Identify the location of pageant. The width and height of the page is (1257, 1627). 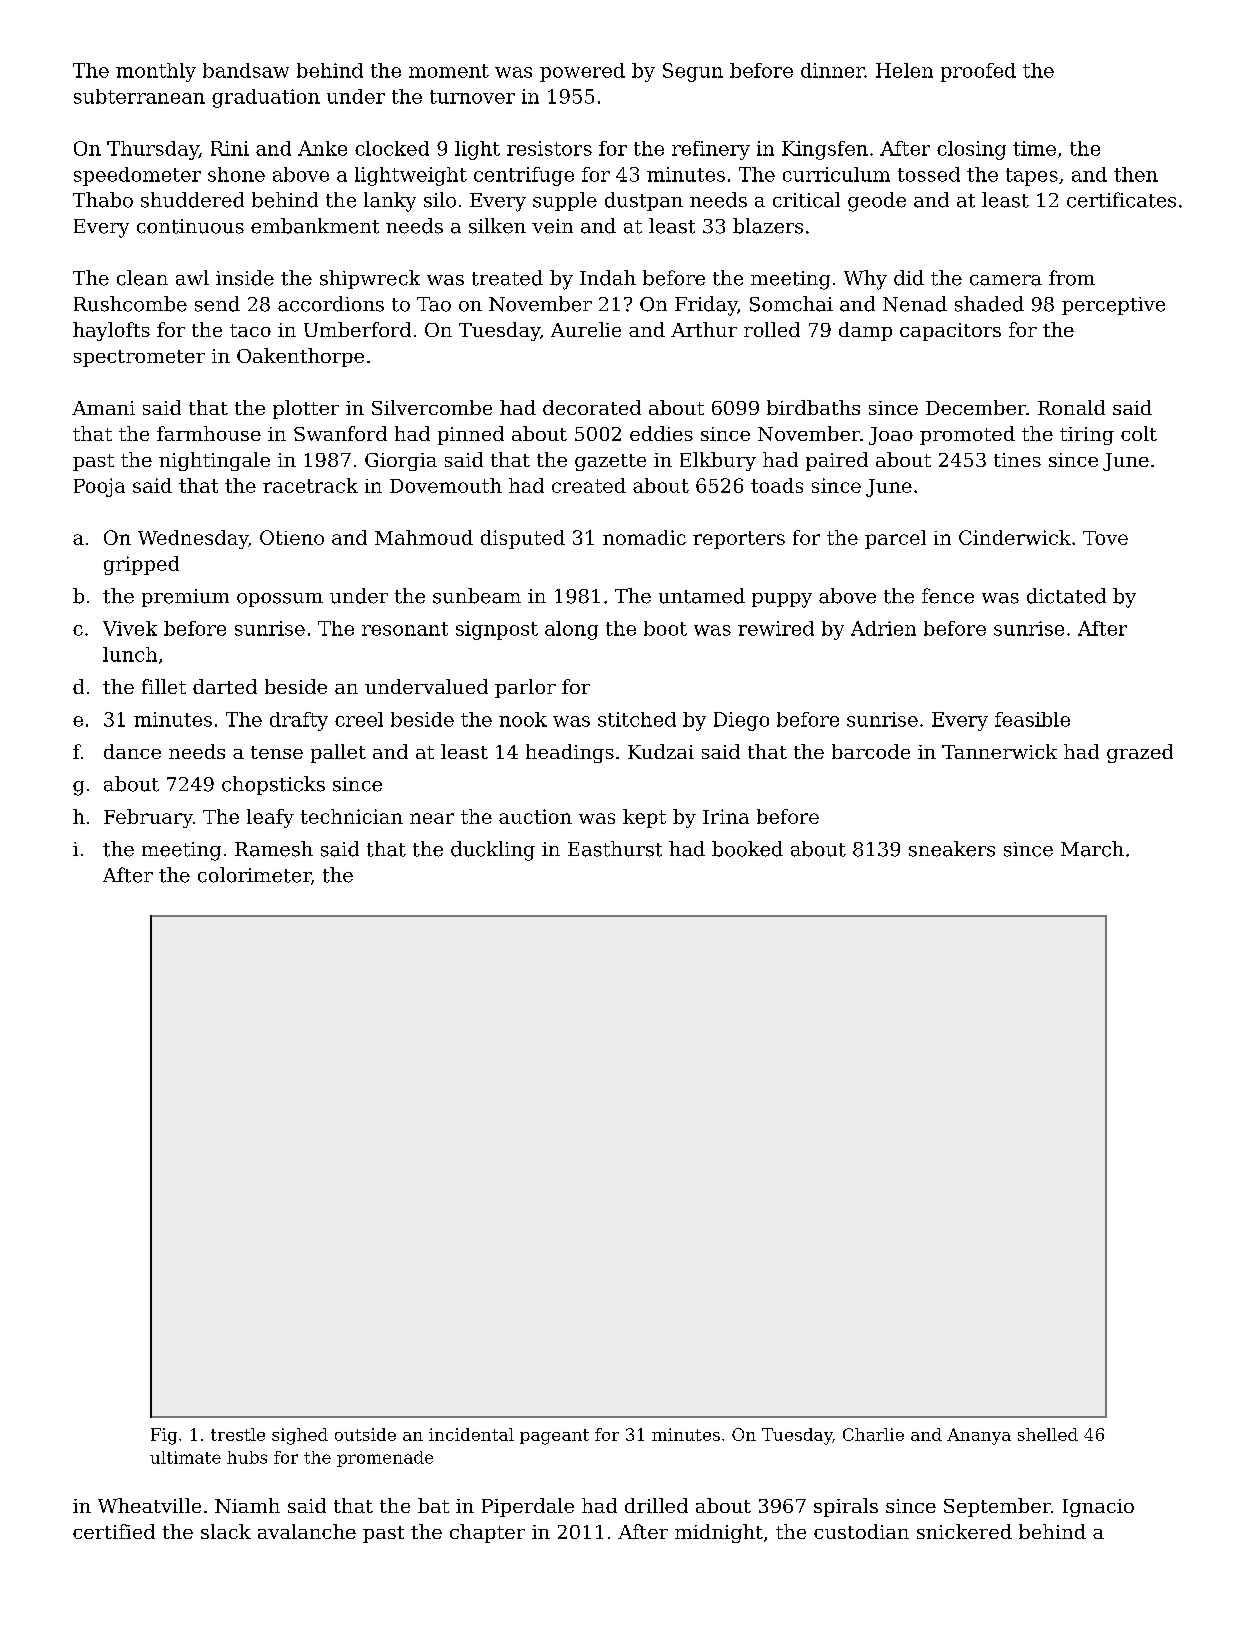
(554, 1437).
